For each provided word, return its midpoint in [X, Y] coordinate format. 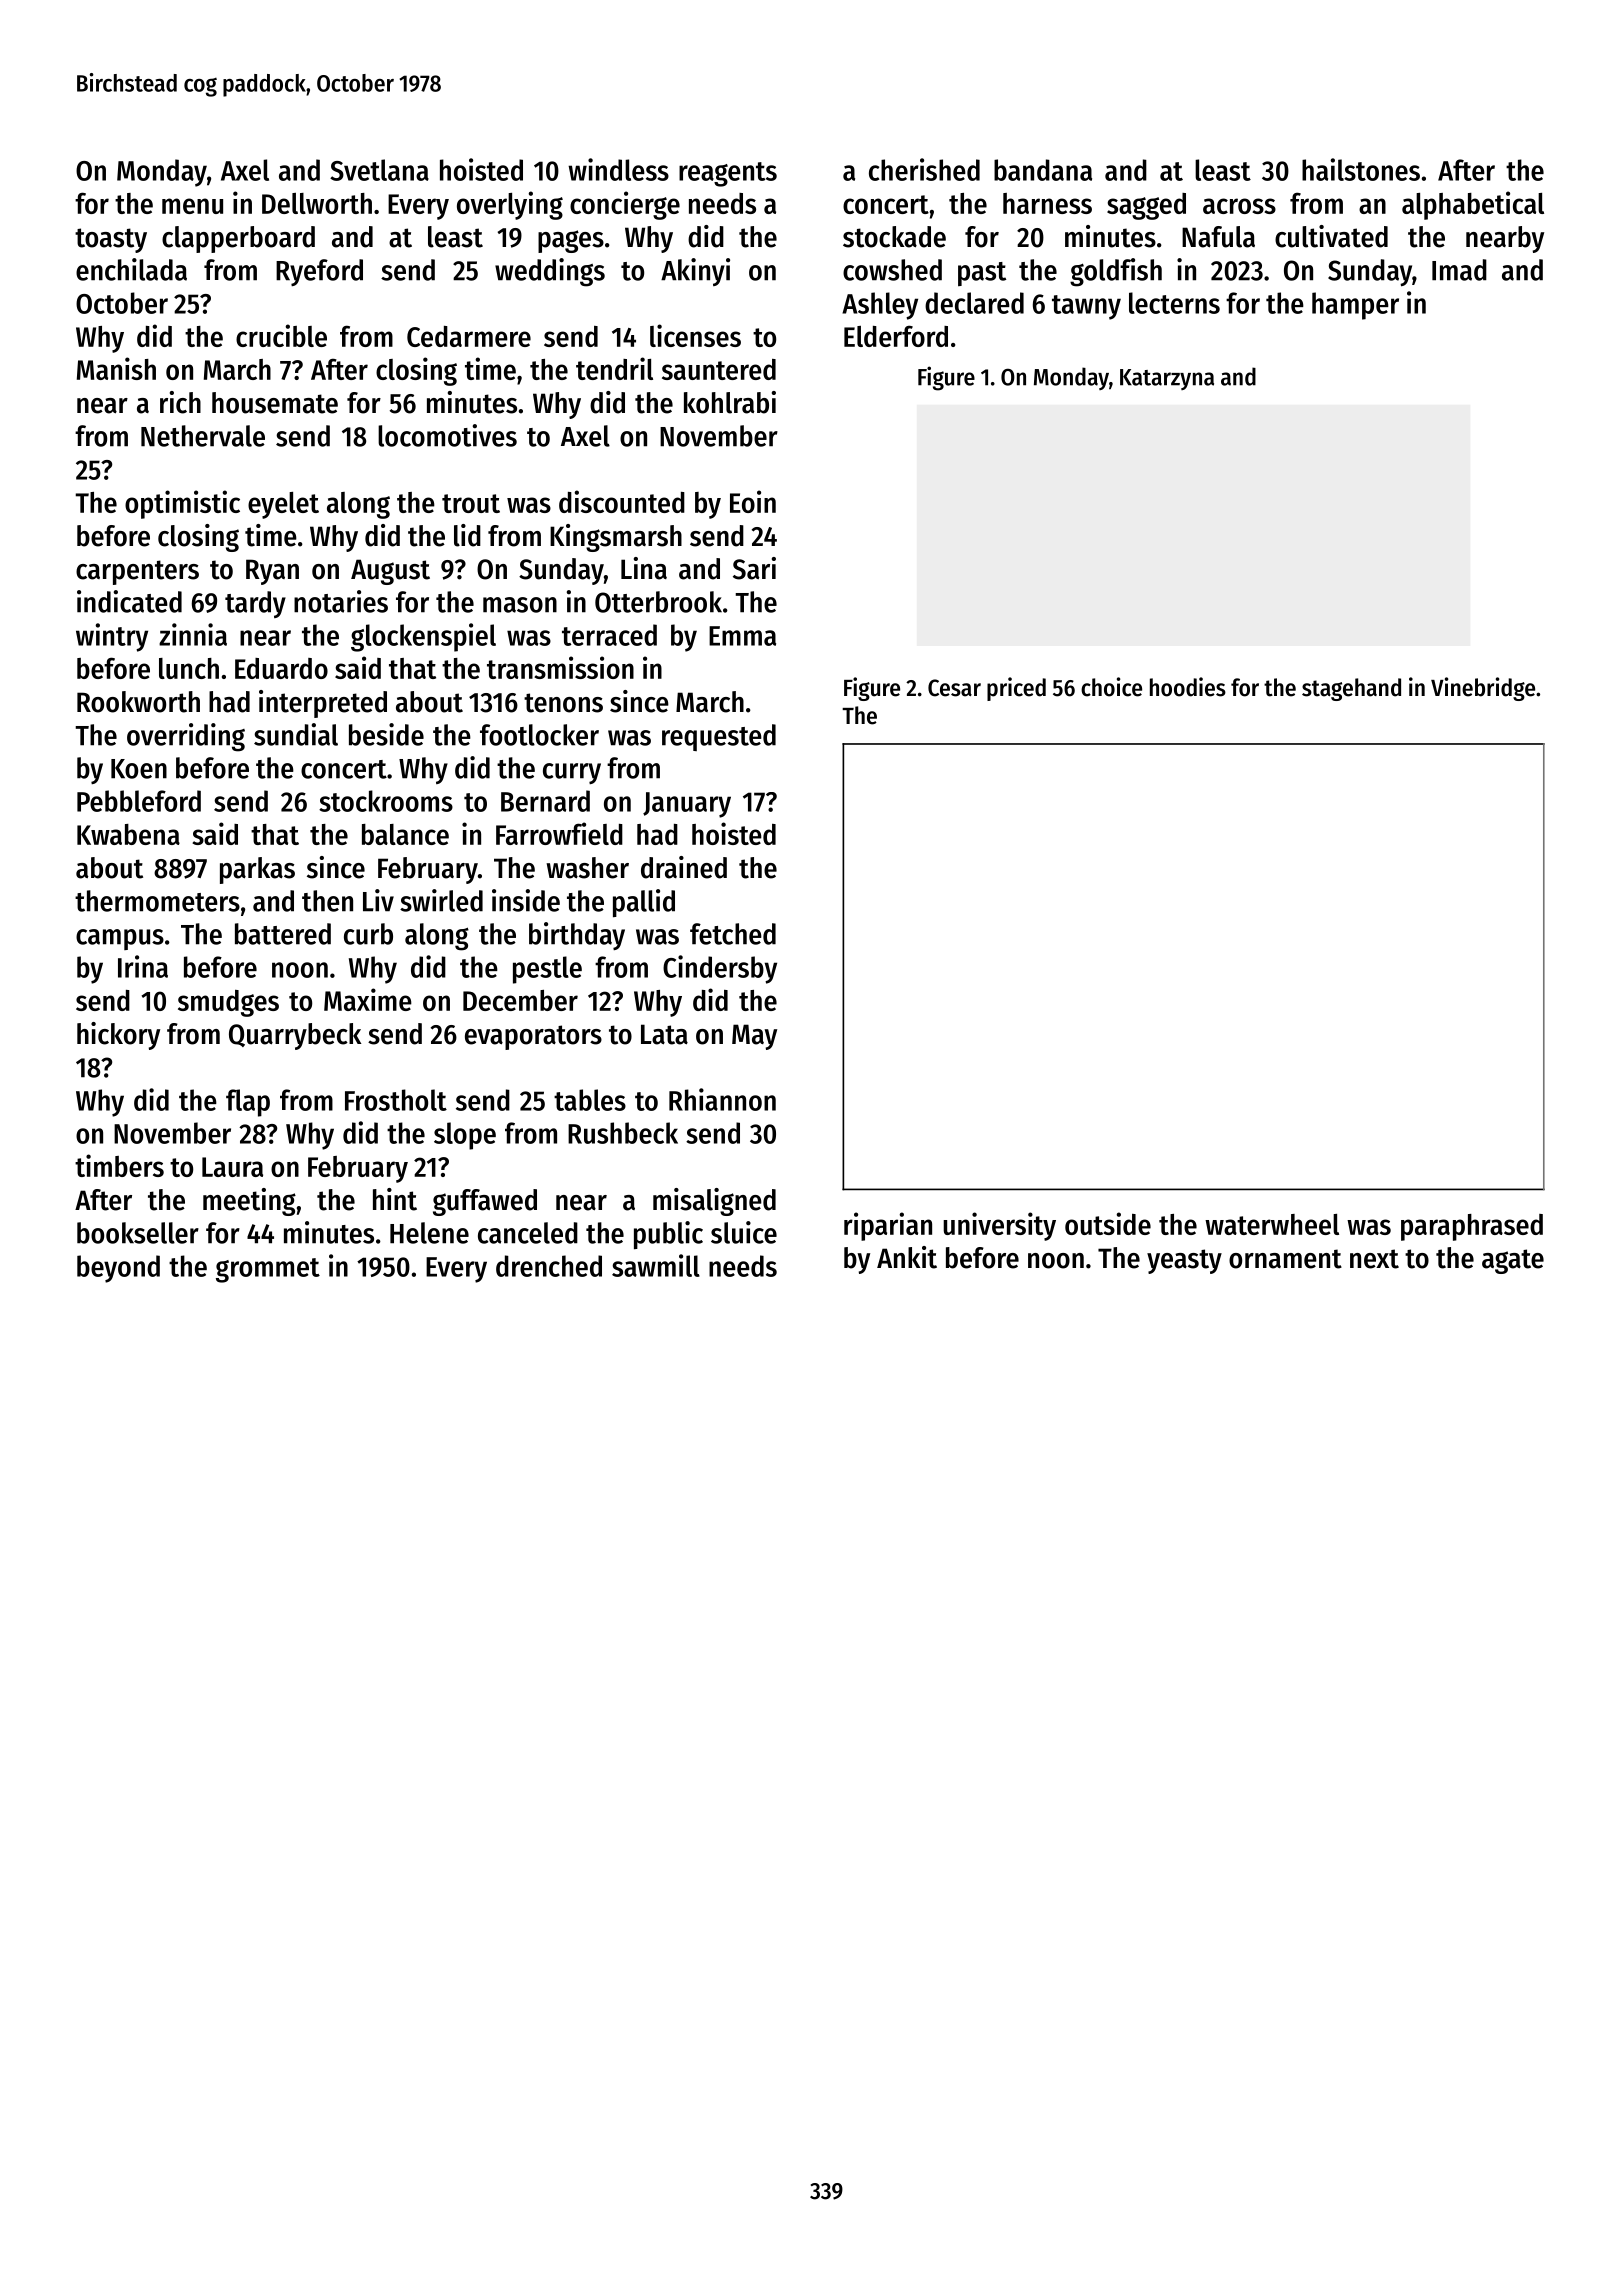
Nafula [1218, 237]
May [754, 1037]
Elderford [896, 336]
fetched [733, 934]
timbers [119, 1165]
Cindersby [720, 969]
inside [526, 900]
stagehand [1351, 689]
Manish [116, 368]
